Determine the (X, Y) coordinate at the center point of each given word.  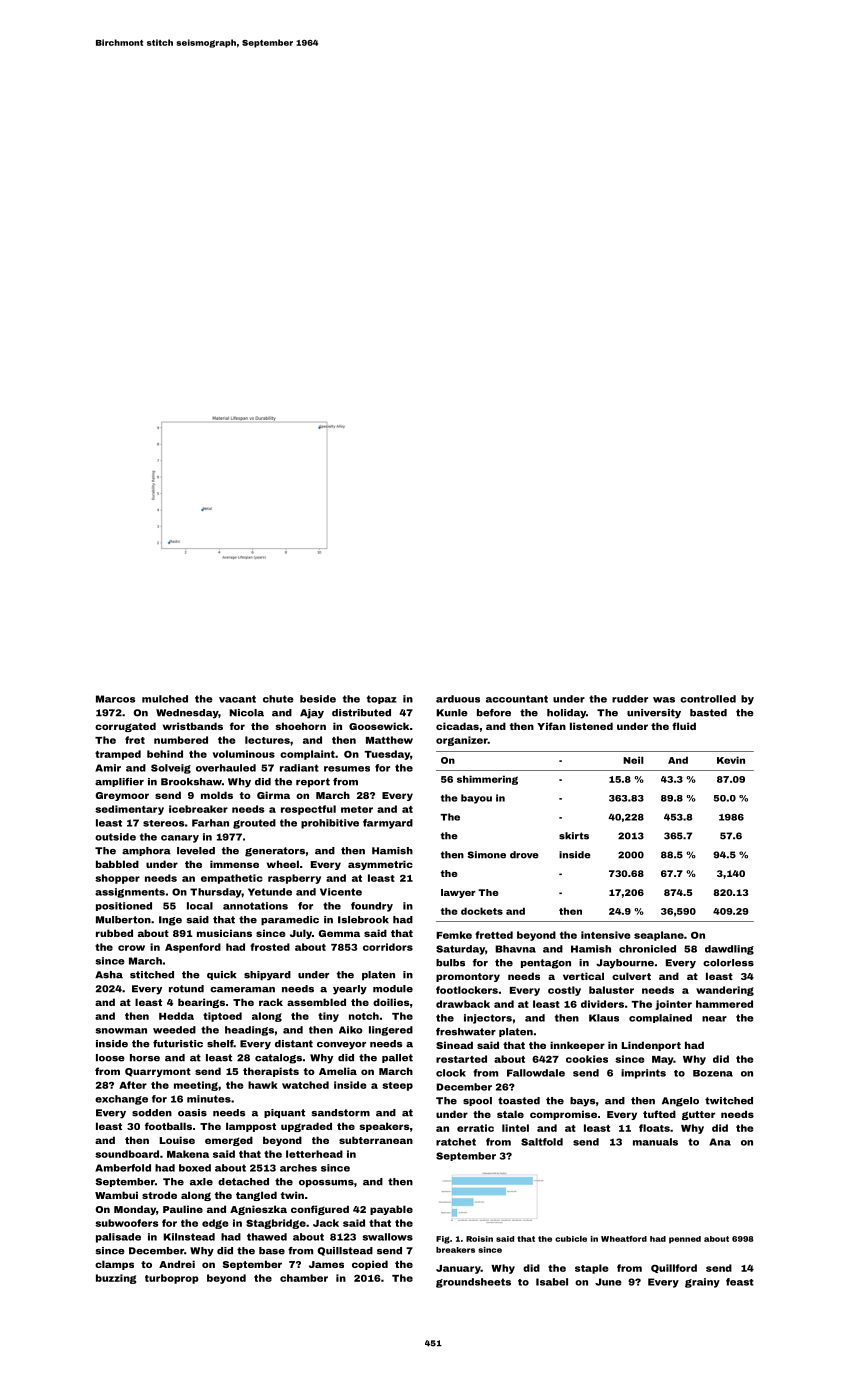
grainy (702, 1283)
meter (357, 809)
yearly (350, 990)
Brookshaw (191, 782)
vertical (583, 976)
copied (370, 1265)
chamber (304, 1278)
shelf (220, 1044)
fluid (684, 726)
